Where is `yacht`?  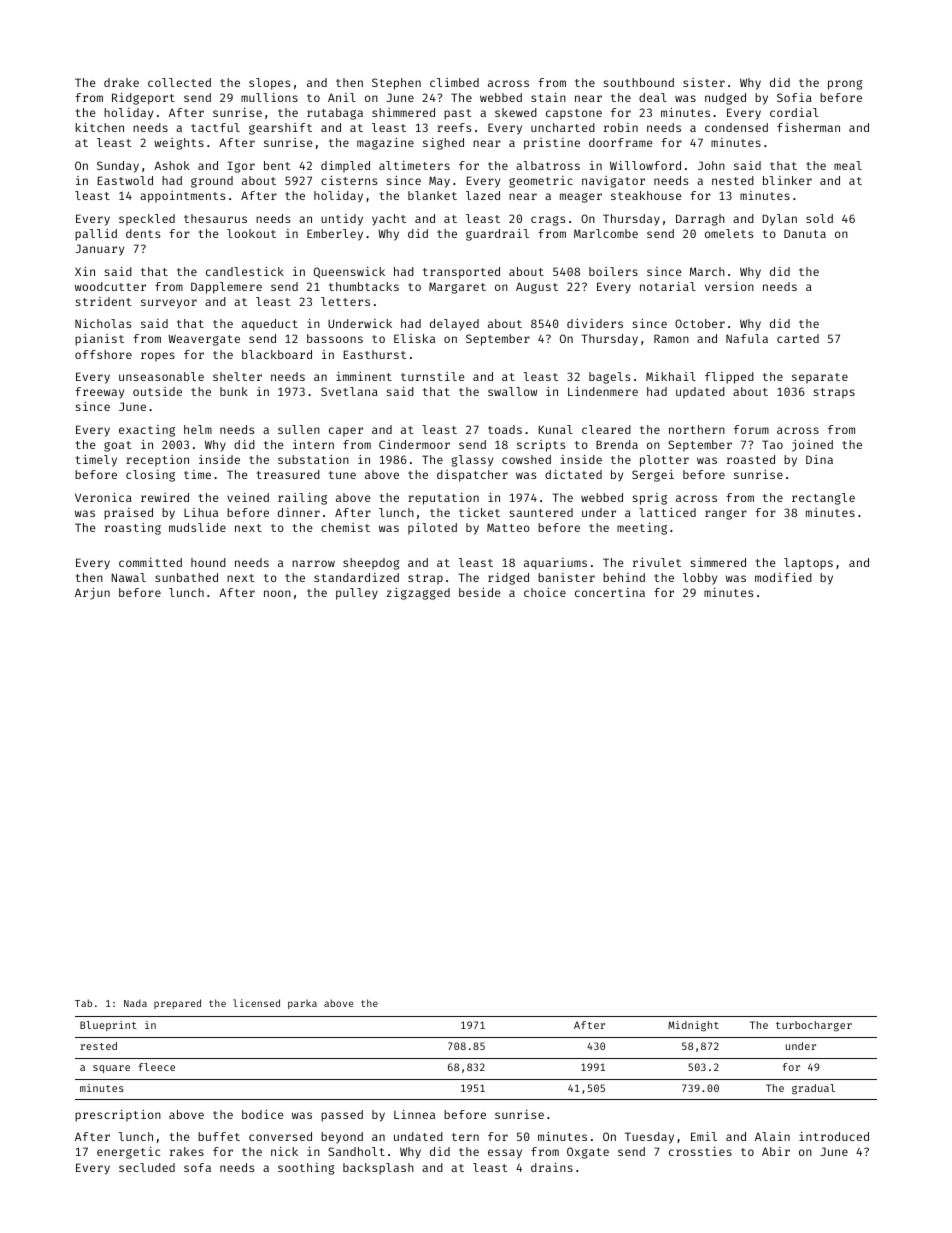 yacht is located at coordinates (389, 220).
